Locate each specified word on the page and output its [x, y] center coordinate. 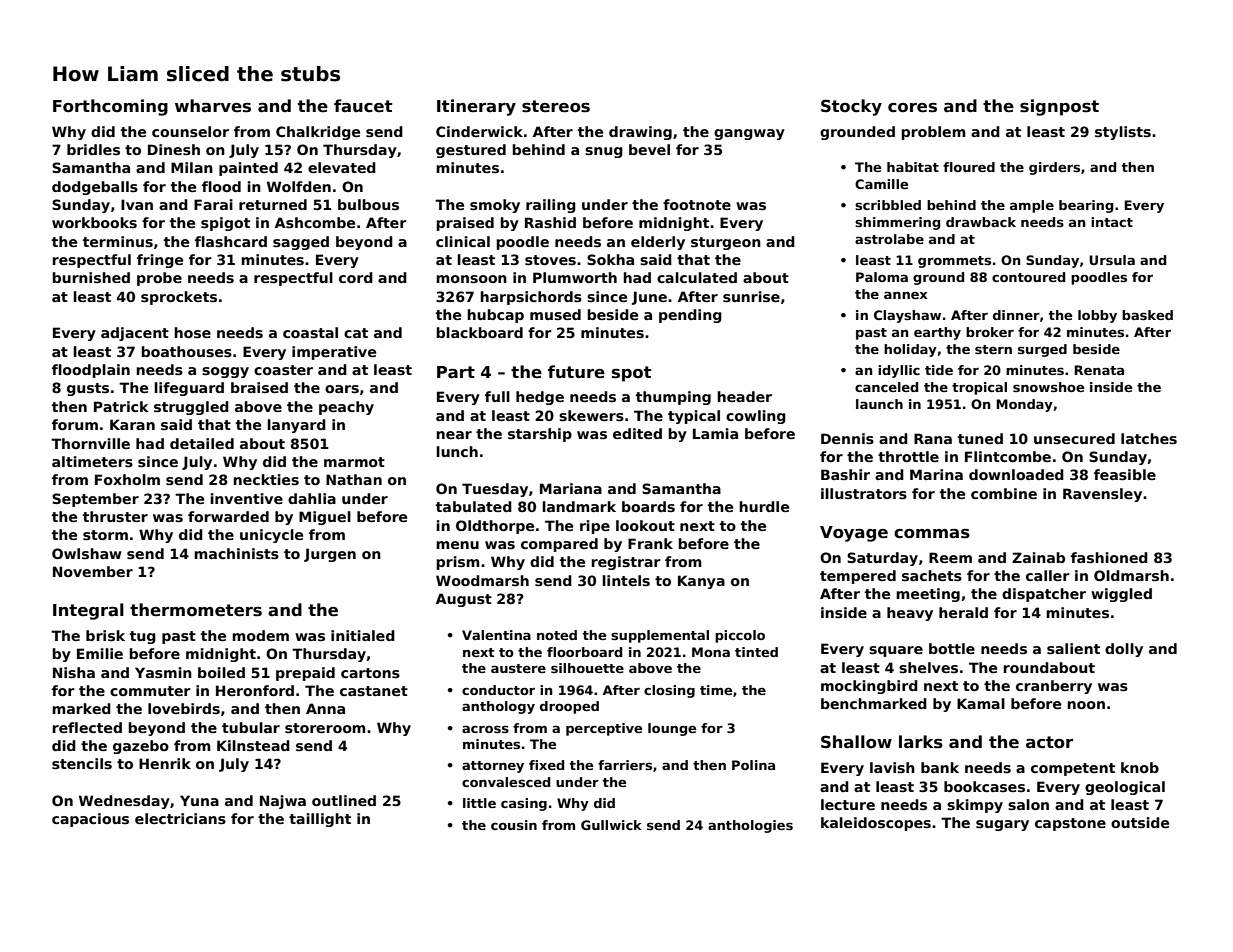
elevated [342, 167]
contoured [1028, 277]
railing [551, 206]
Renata [1099, 370]
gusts [88, 389]
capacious [90, 820]
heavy [910, 614]
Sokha [610, 259]
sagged [301, 243]
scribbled [888, 205]
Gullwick [611, 825]
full [497, 396]
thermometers [196, 610]
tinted [756, 652]
